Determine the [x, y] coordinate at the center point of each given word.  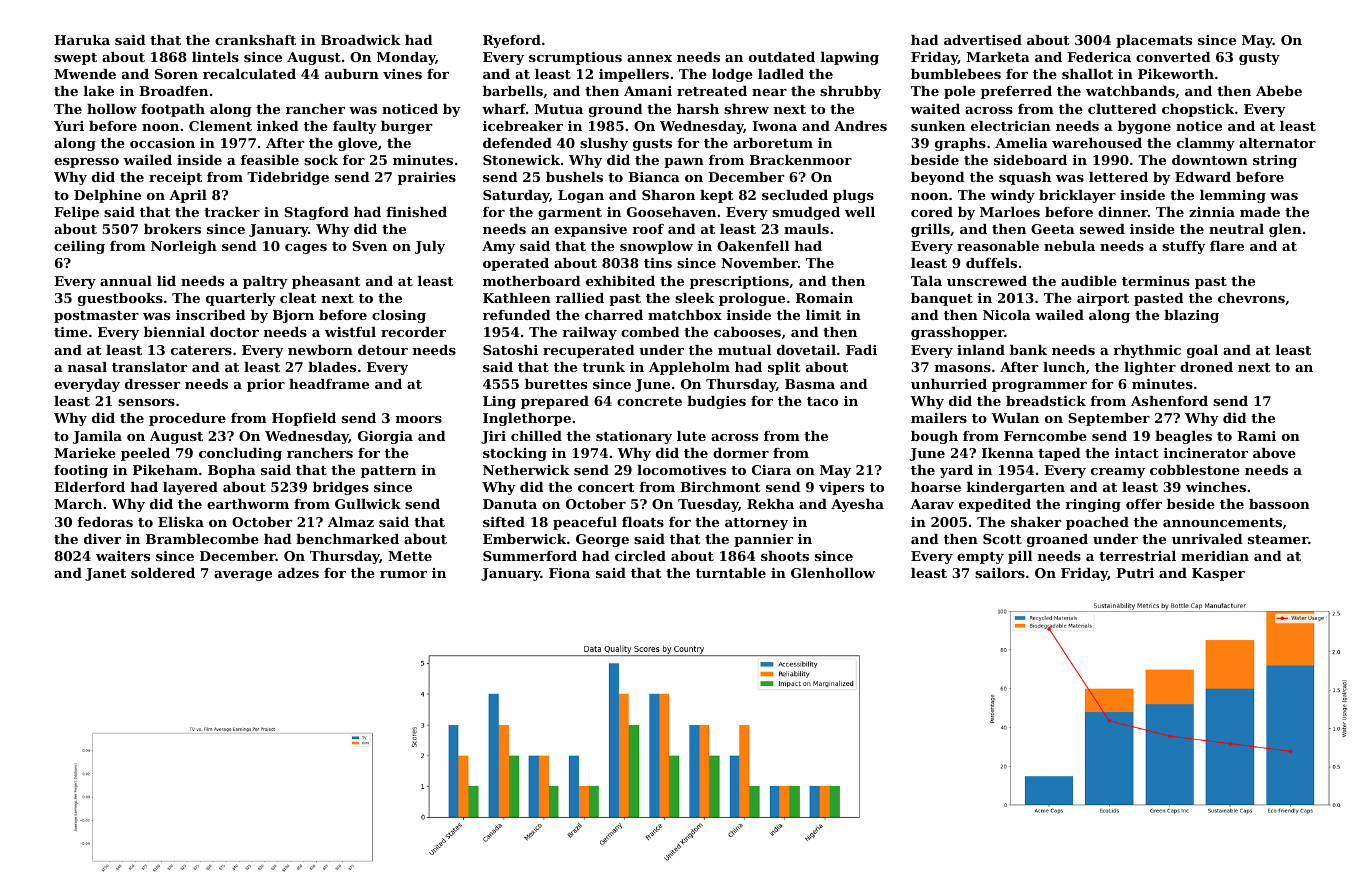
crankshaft [255, 40]
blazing [1191, 316]
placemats [1154, 41]
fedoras [105, 522]
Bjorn [293, 316]
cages [306, 249]
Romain [824, 298]
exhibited [620, 281]
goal [1202, 351]
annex [649, 58]
